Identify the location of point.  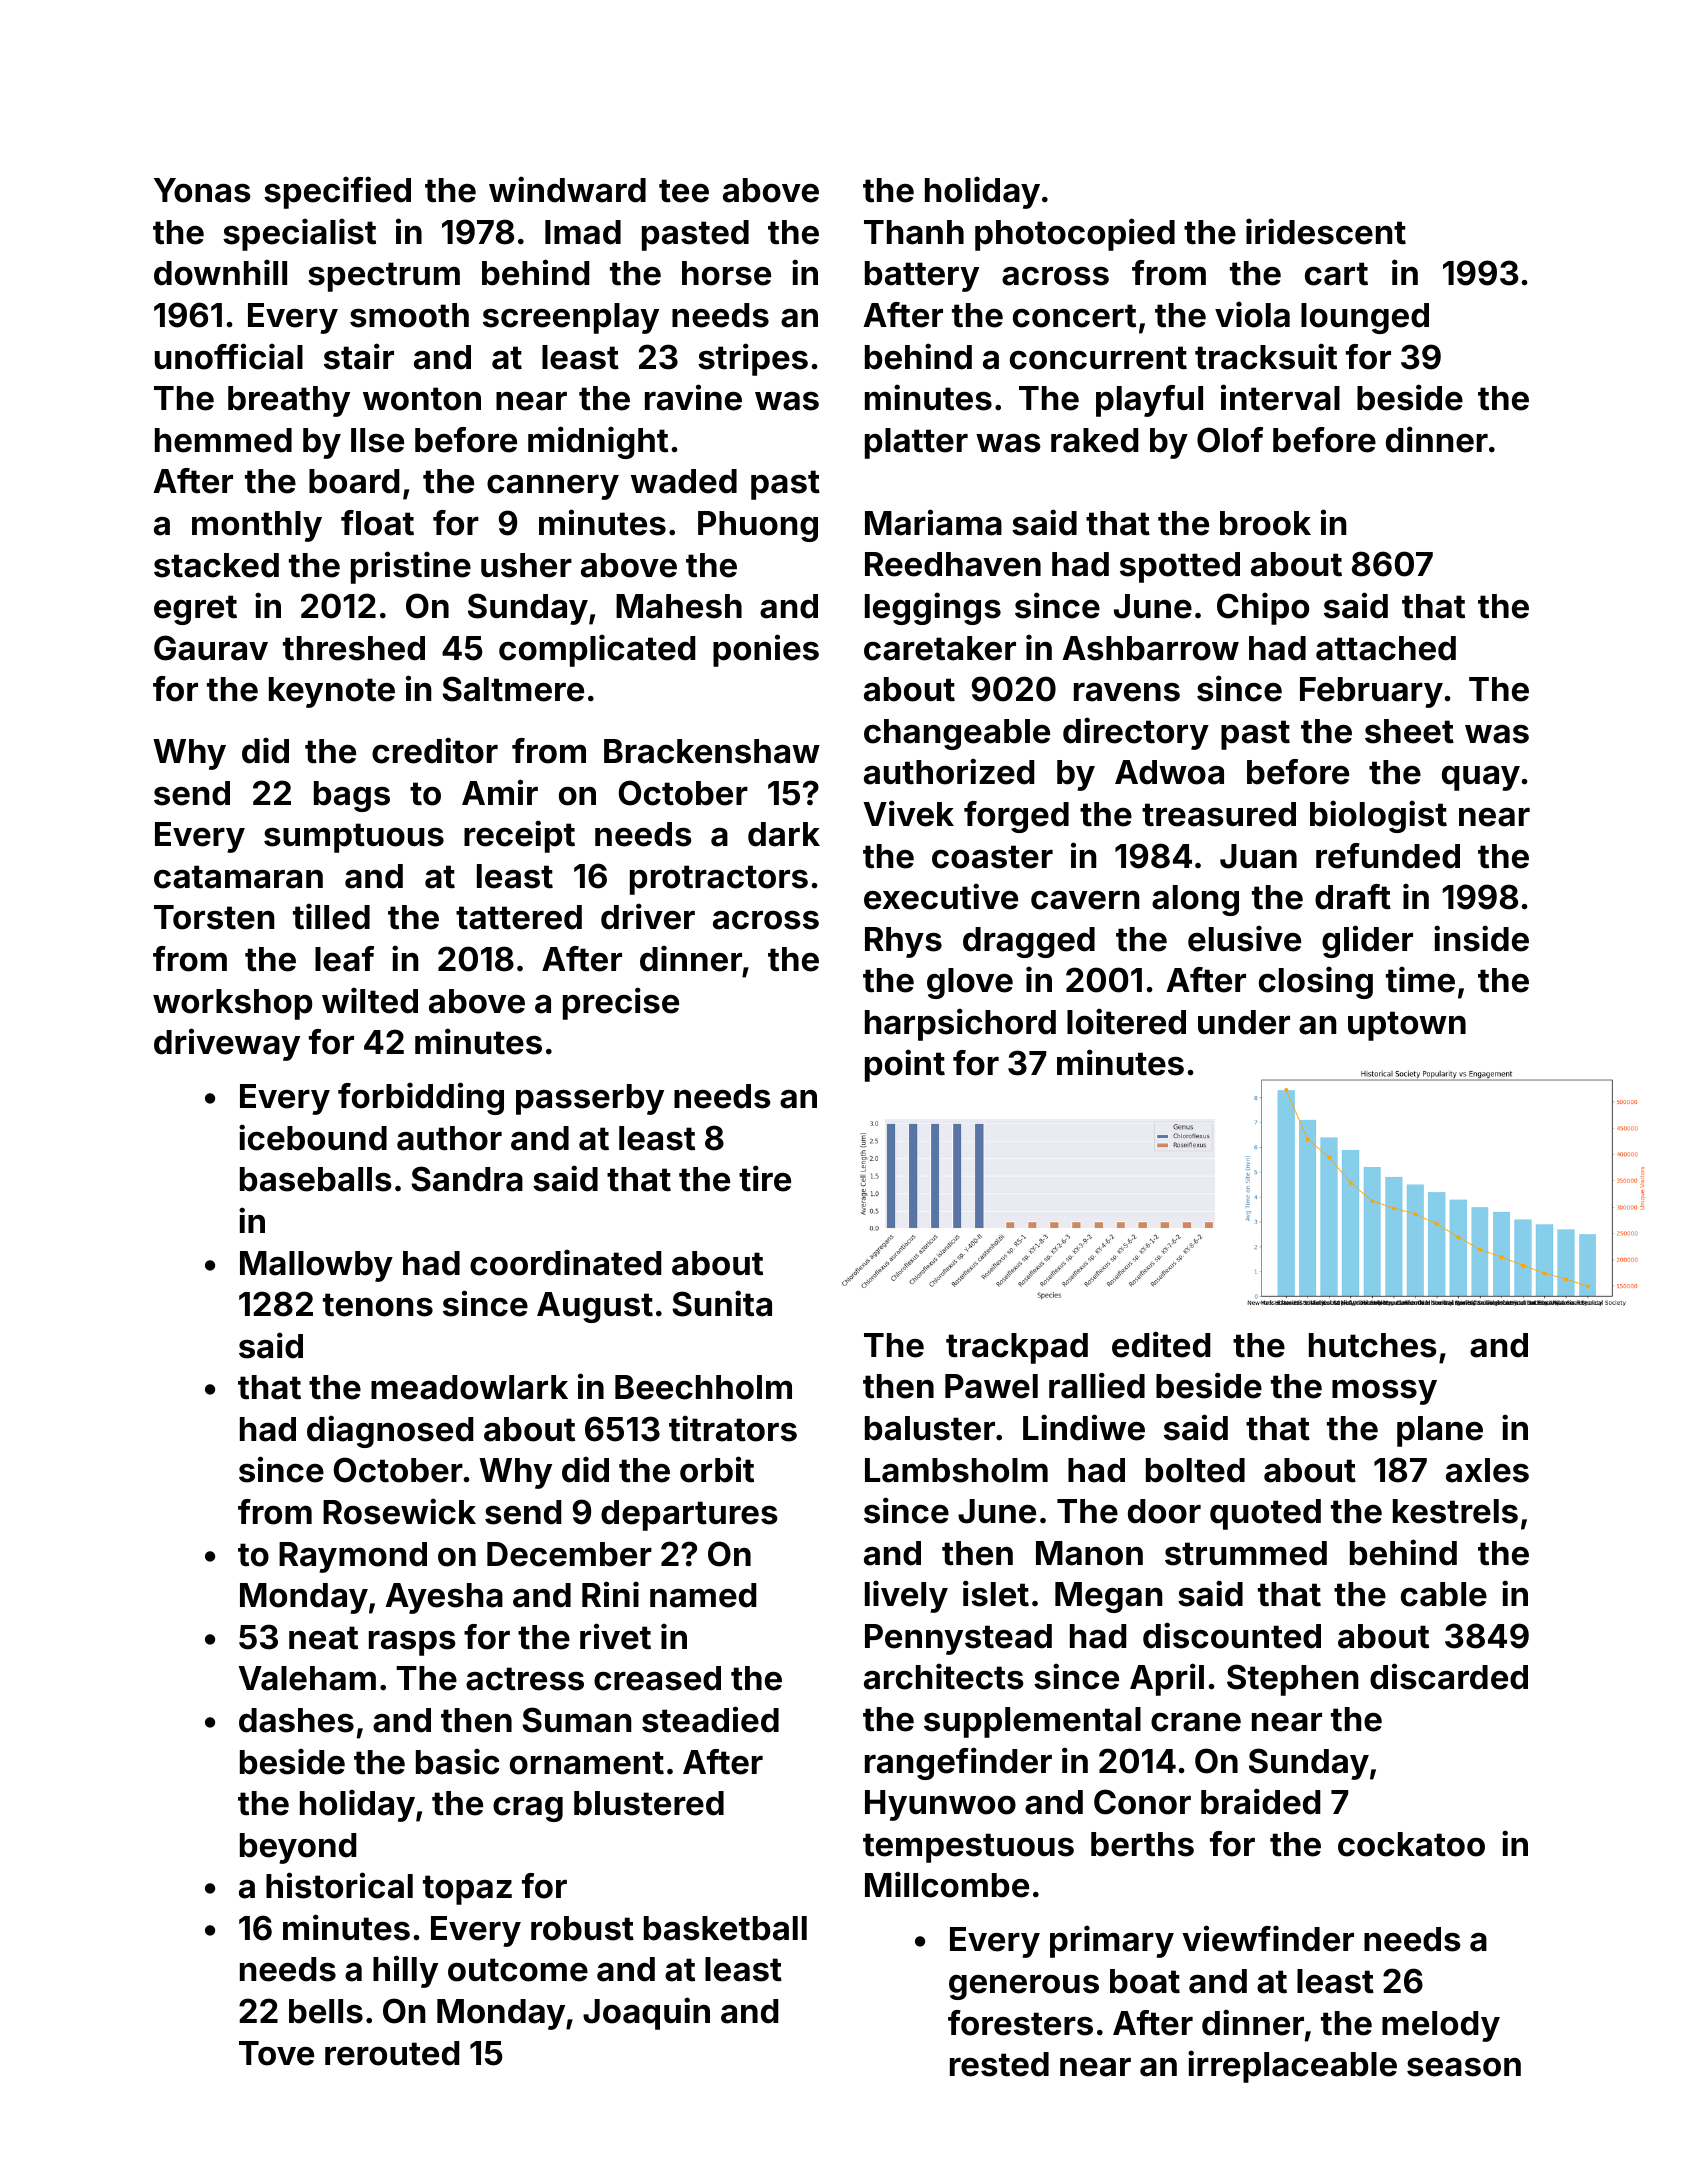
(905, 1065).
